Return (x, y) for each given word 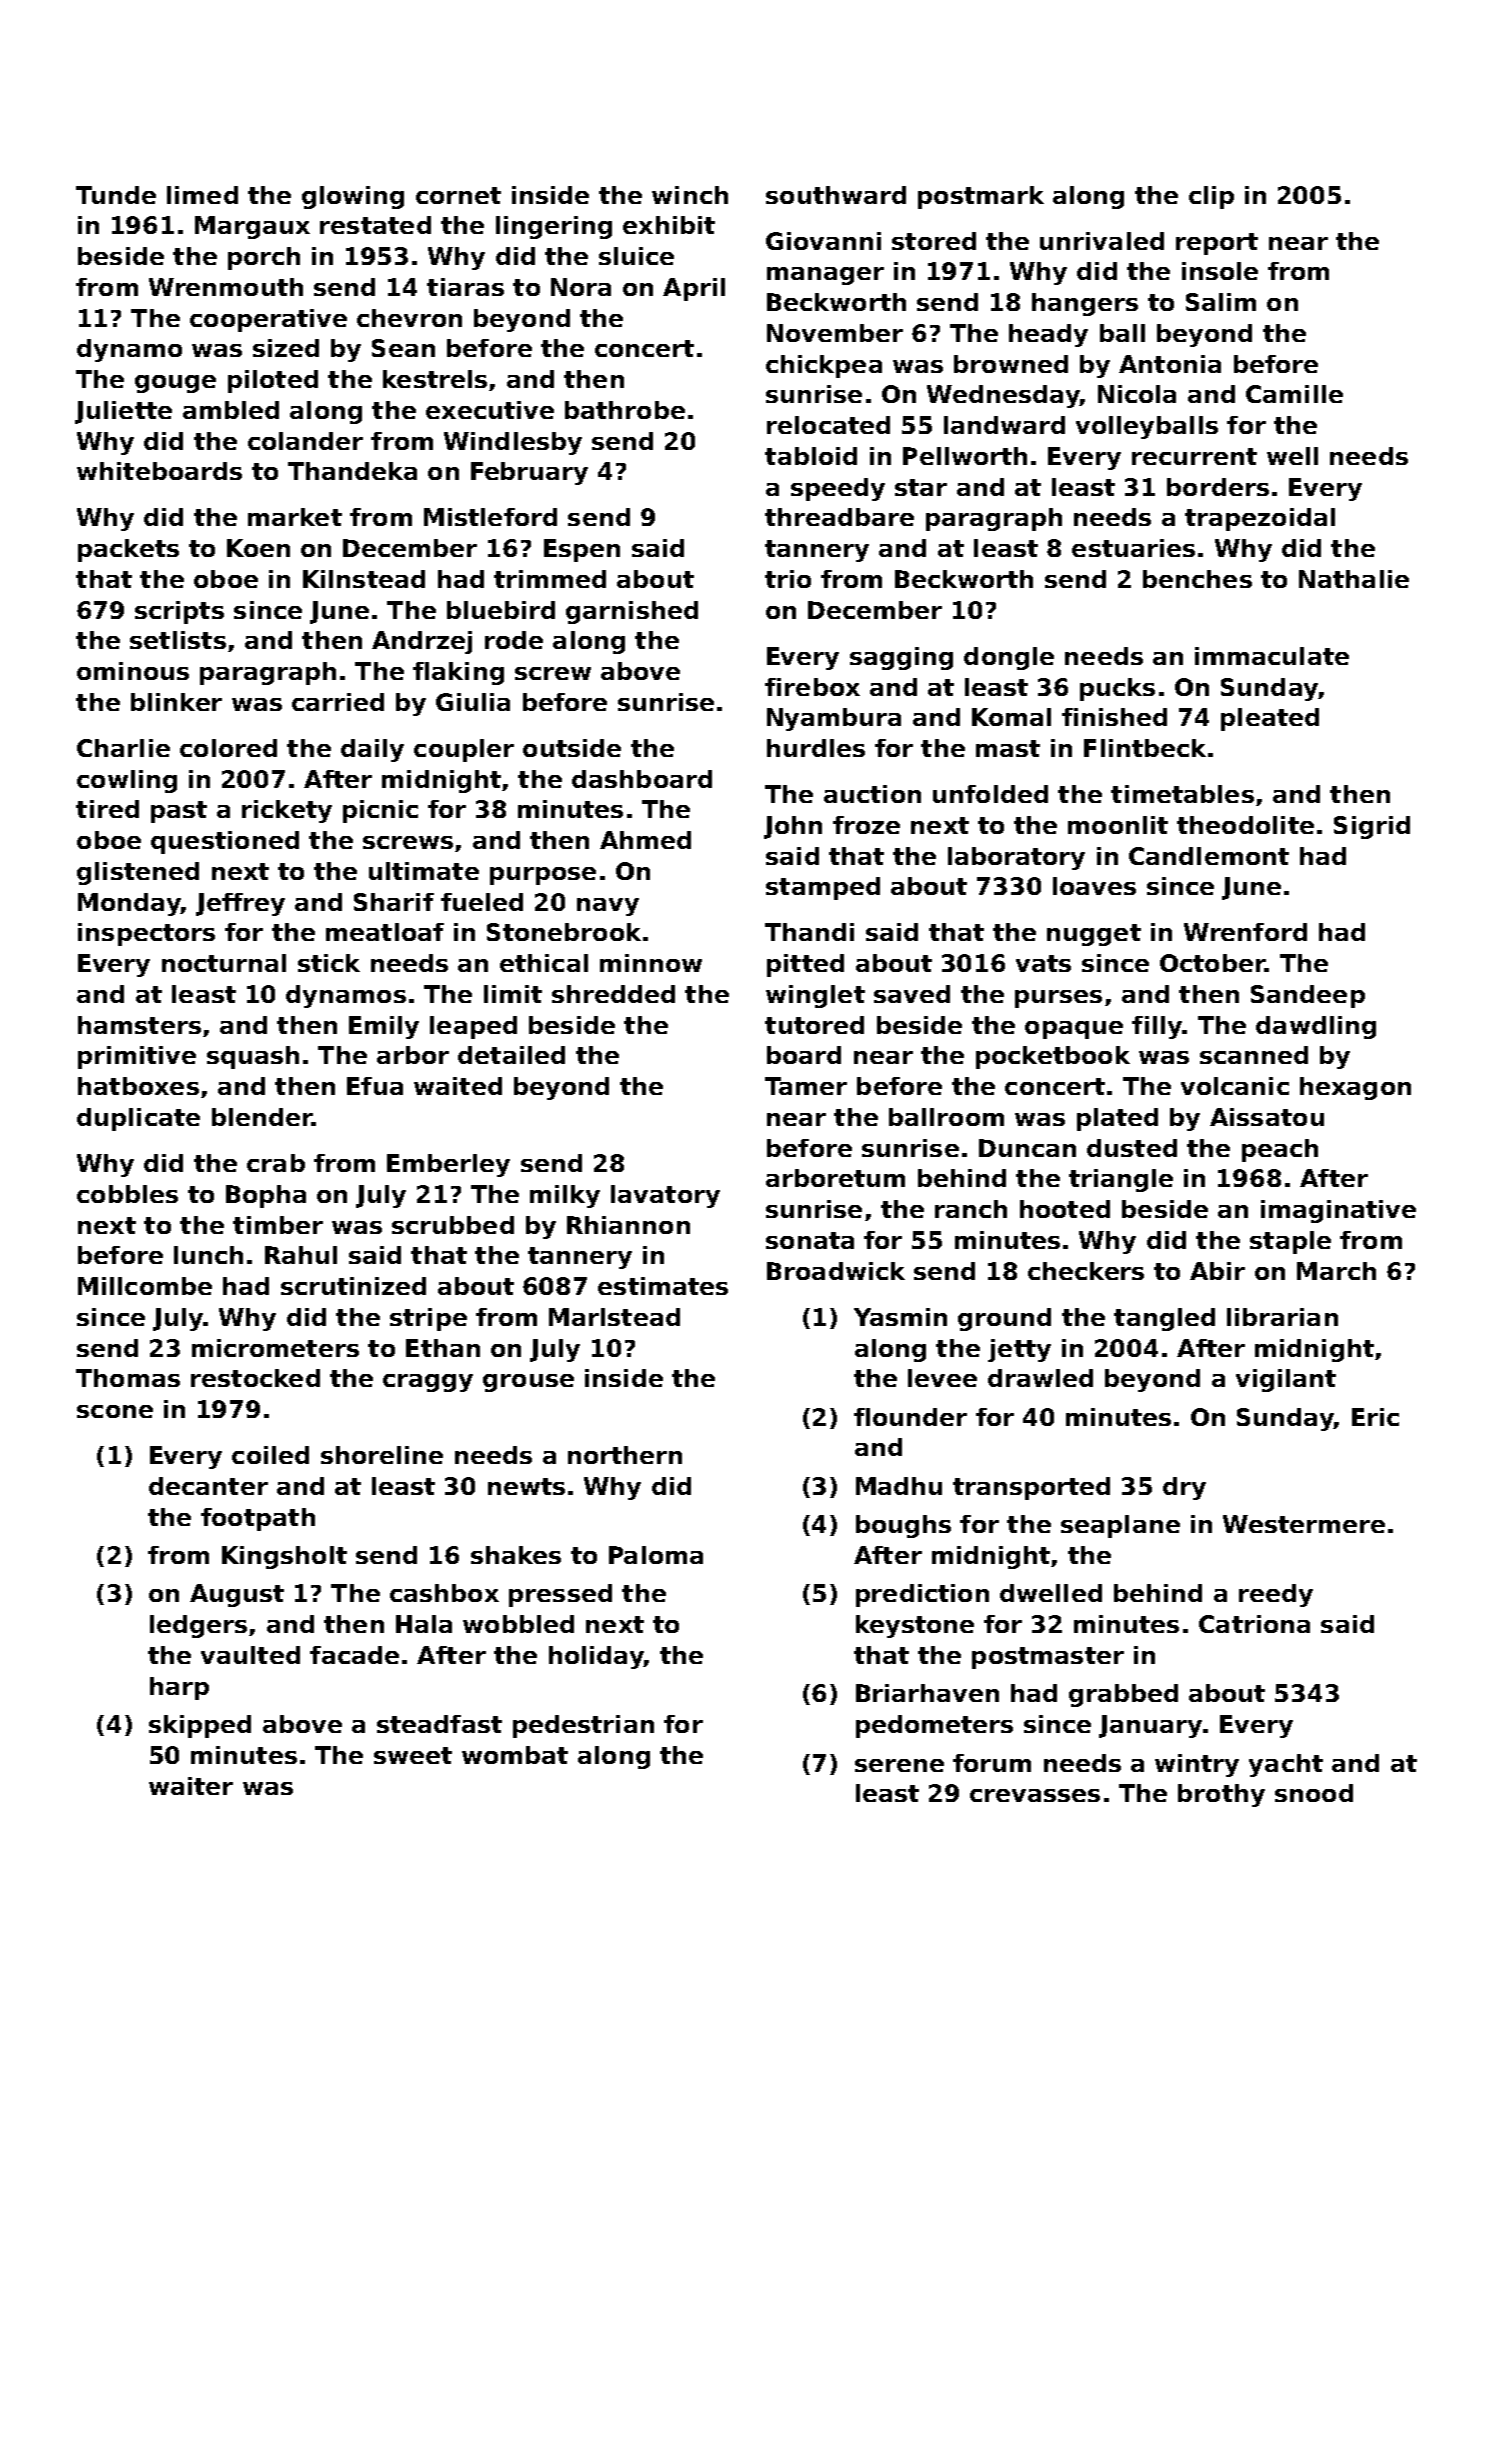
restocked (255, 1378)
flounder (910, 1417)
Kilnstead (364, 579)
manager (825, 276)
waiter (191, 1786)
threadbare (839, 517)
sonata (810, 1240)
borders (1218, 487)
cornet (458, 195)
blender (262, 1117)
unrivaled (1102, 241)
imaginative (1338, 1211)
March (1336, 1271)
